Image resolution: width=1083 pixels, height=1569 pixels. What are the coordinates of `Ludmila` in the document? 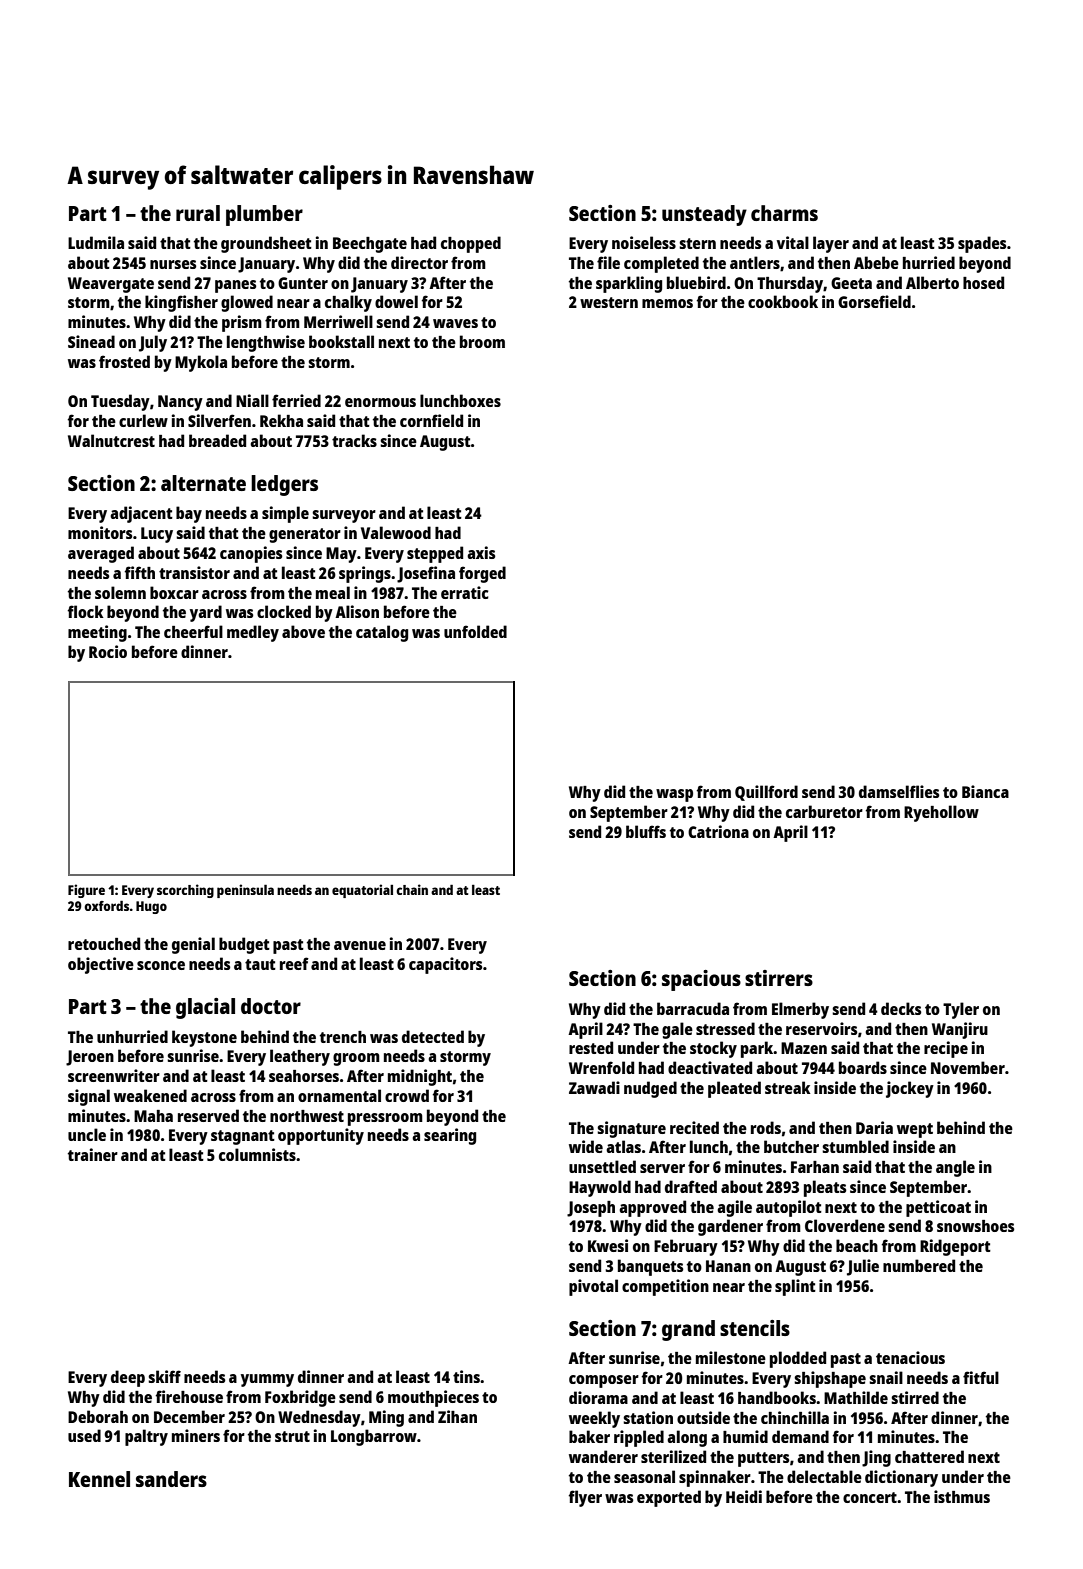 It's located at (96, 242).
